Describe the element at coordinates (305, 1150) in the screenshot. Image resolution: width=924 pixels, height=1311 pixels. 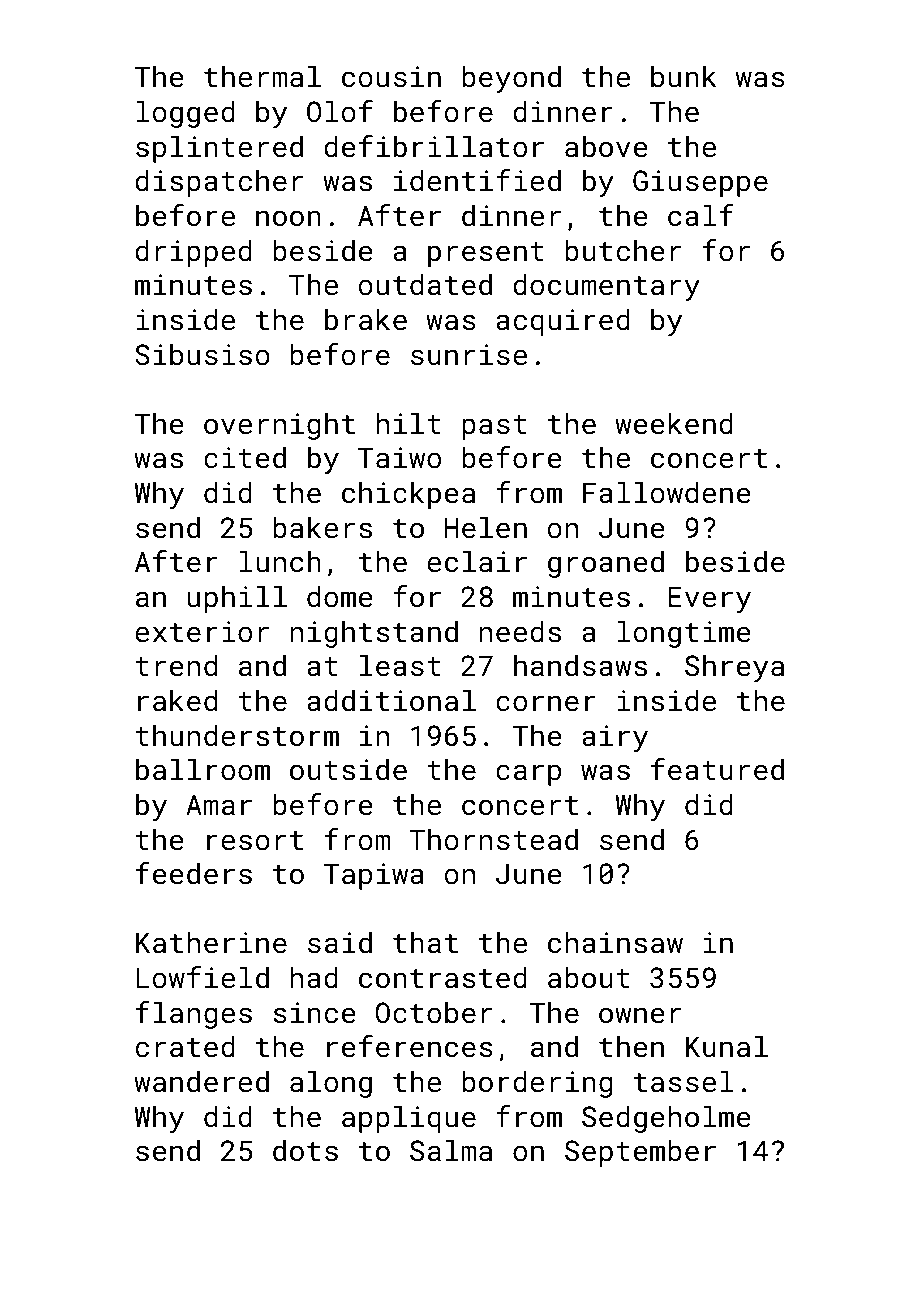
I see `dots` at that location.
